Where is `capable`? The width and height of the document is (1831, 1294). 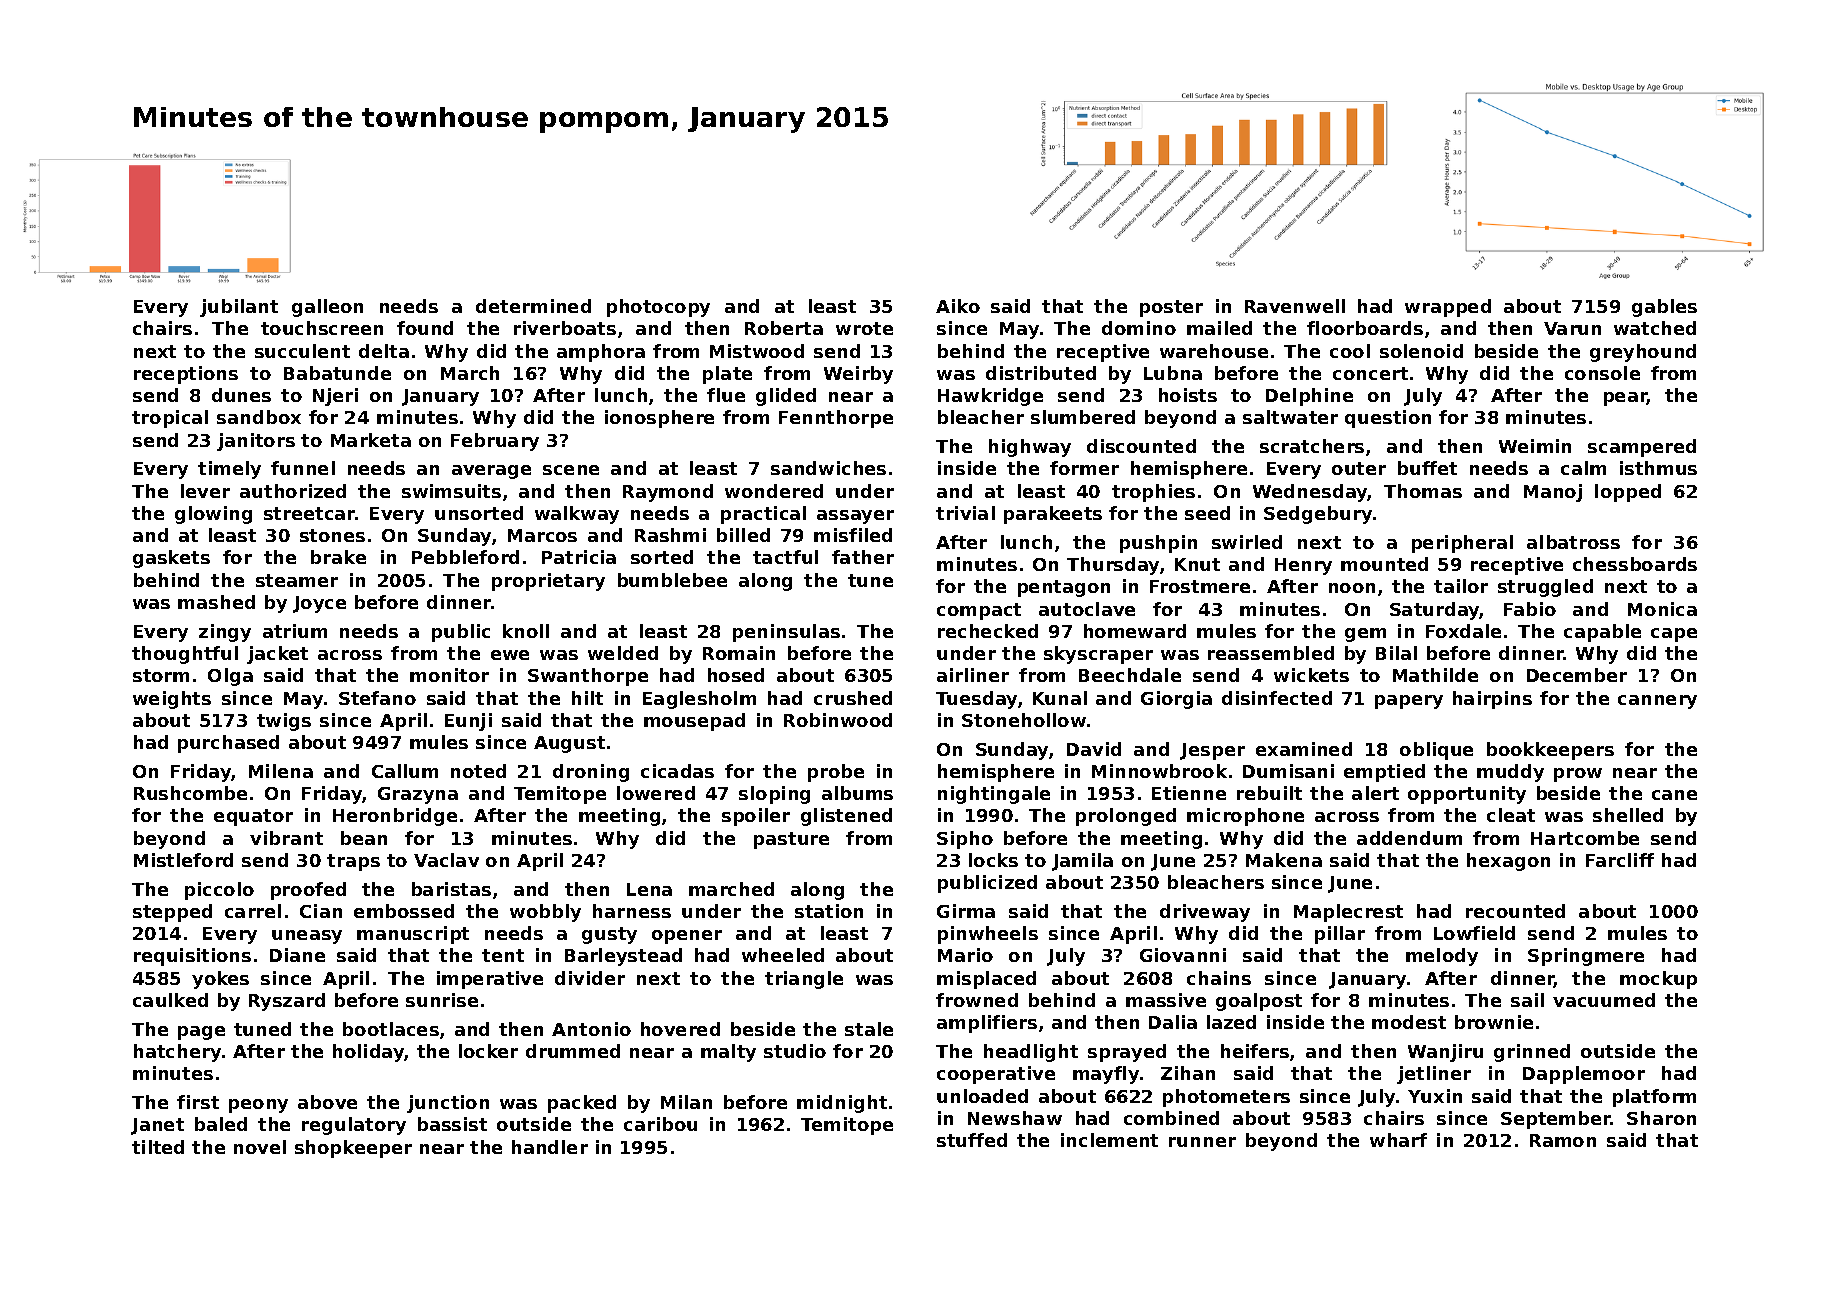 capable is located at coordinates (1602, 633).
